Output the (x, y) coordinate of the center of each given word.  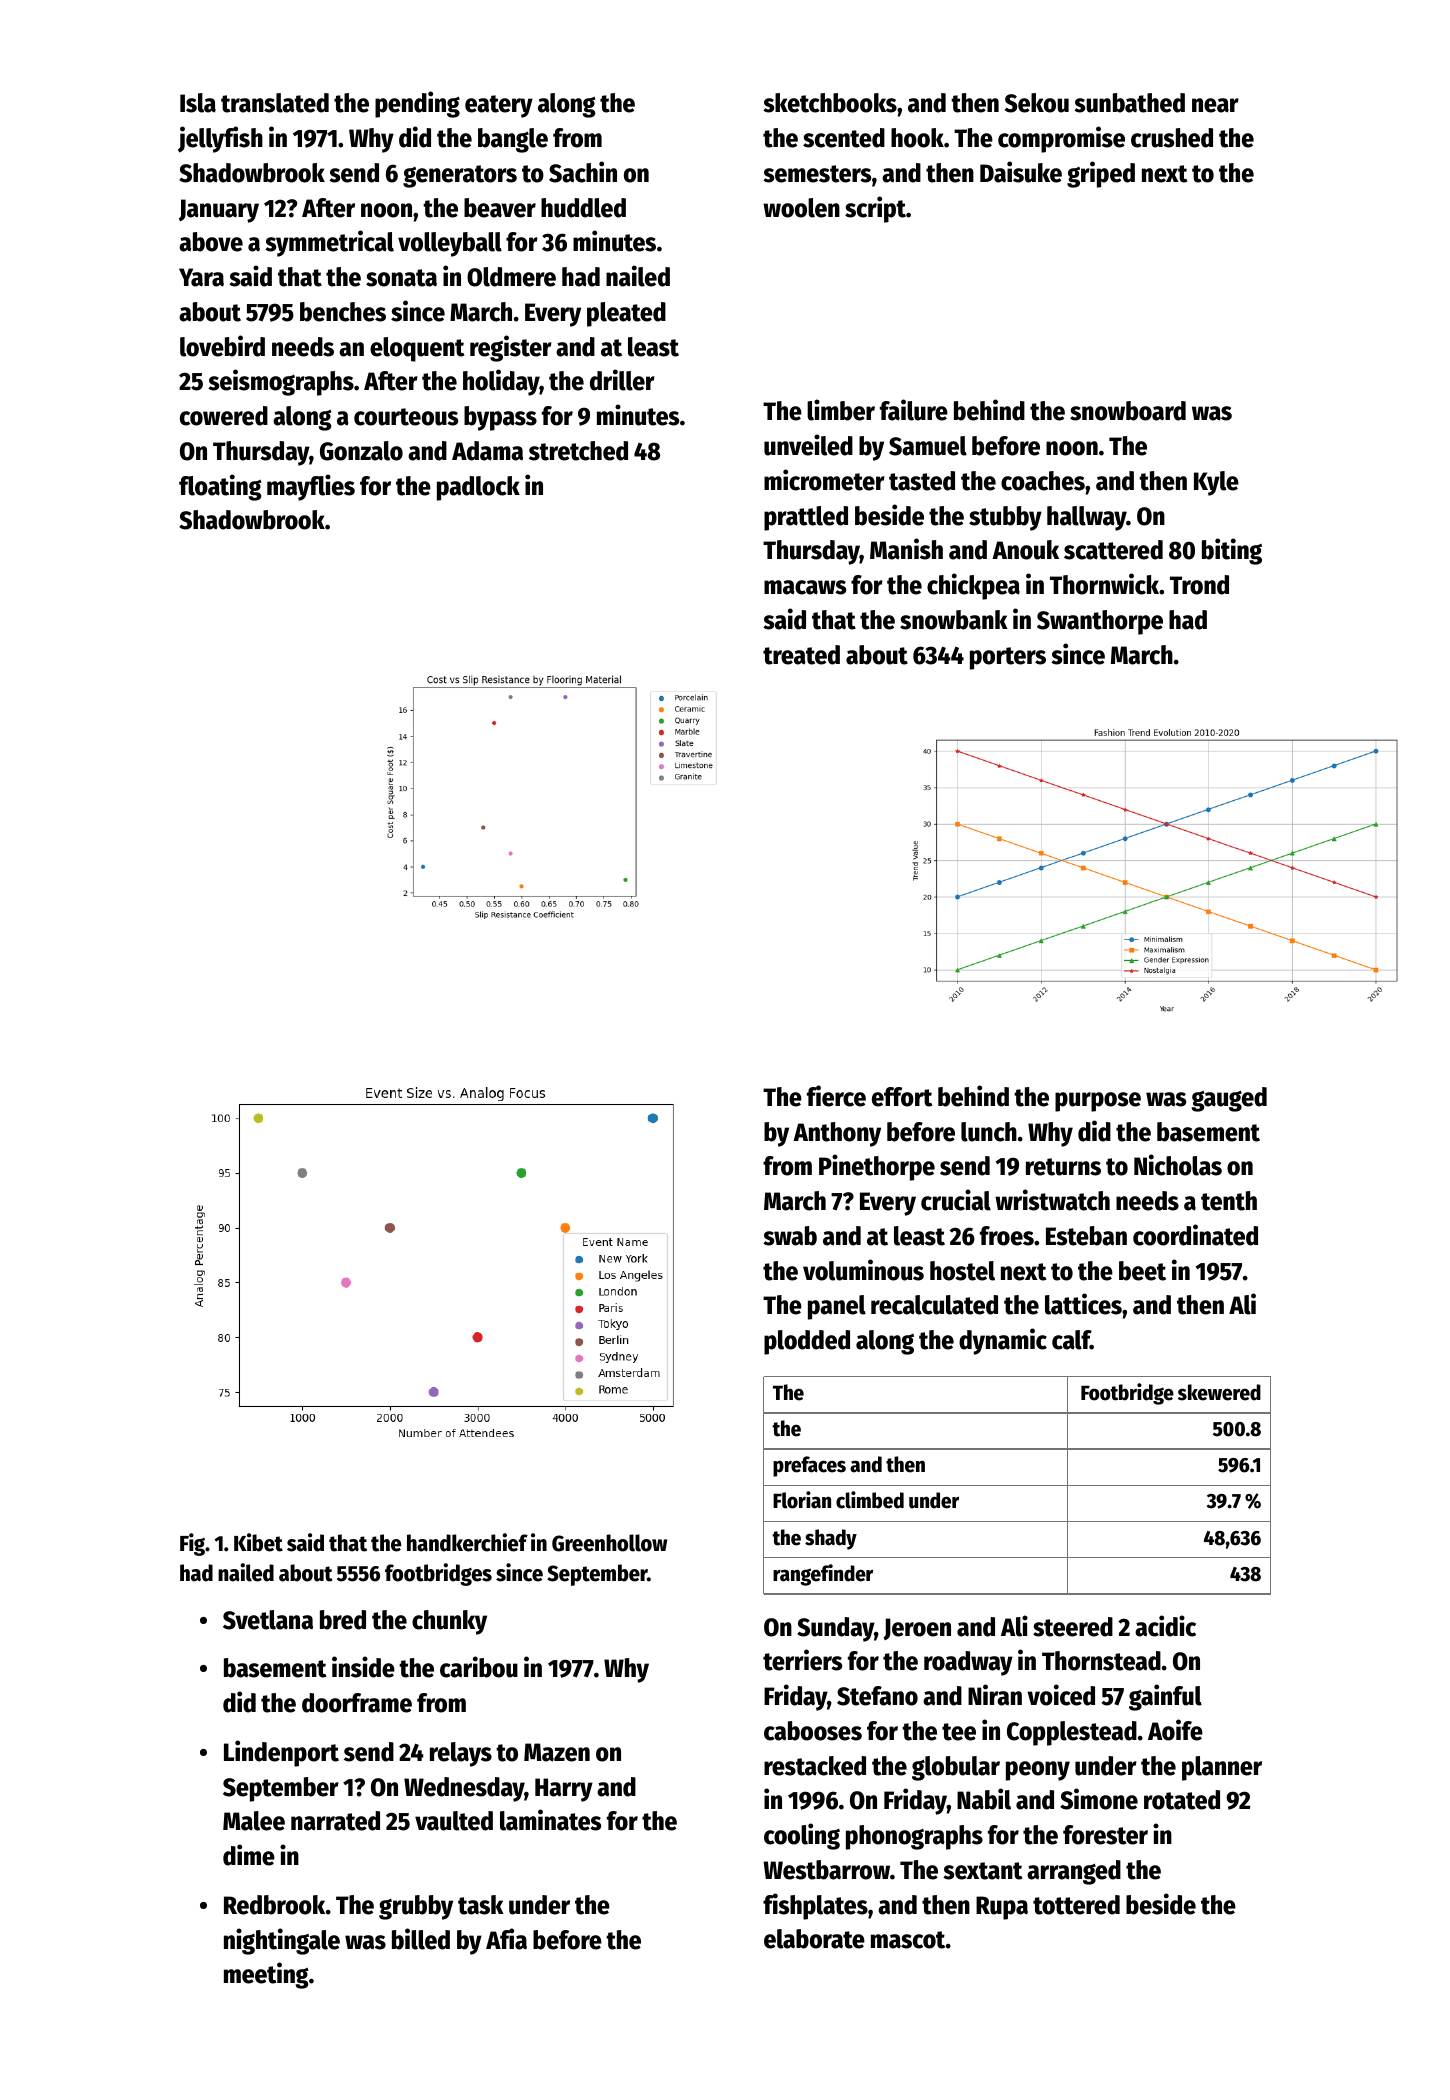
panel (837, 1307)
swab (790, 1236)
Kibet (258, 1542)
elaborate (814, 1939)
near (1215, 105)
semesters (817, 174)
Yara (201, 277)
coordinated (1195, 1235)
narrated (335, 1821)
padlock (478, 488)
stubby (1005, 518)
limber (841, 410)
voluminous (863, 1270)
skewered (1219, 1392)
